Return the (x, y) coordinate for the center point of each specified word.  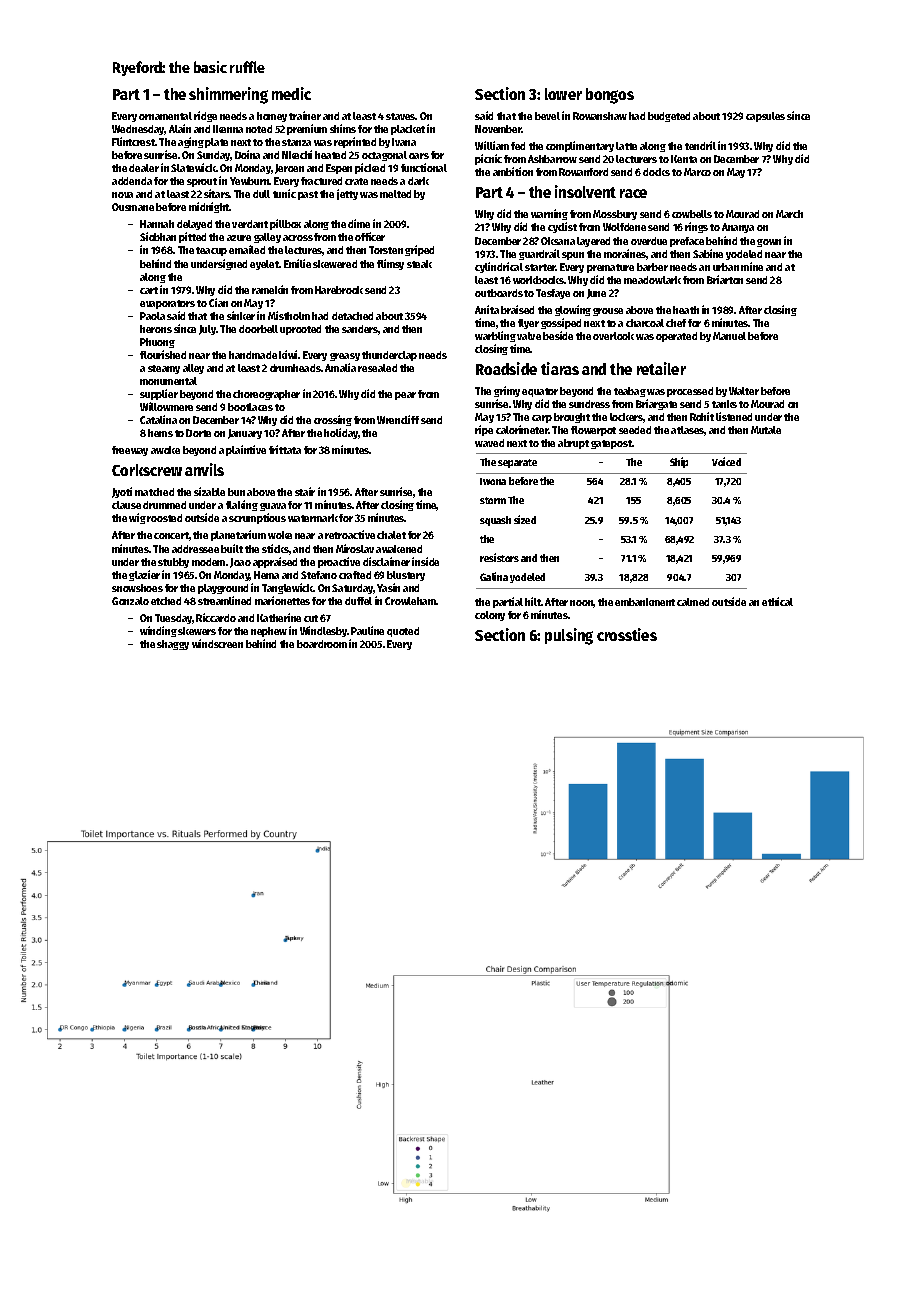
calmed (693, 602)
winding (158, 631)
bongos (610, 96)
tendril (700, 145)
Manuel (729, 336)
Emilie (297, 263)
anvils (204, 469)
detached (352, 316)
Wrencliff (398, 419)
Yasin (388, 587)
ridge (205, 116)
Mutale (766, 430)
